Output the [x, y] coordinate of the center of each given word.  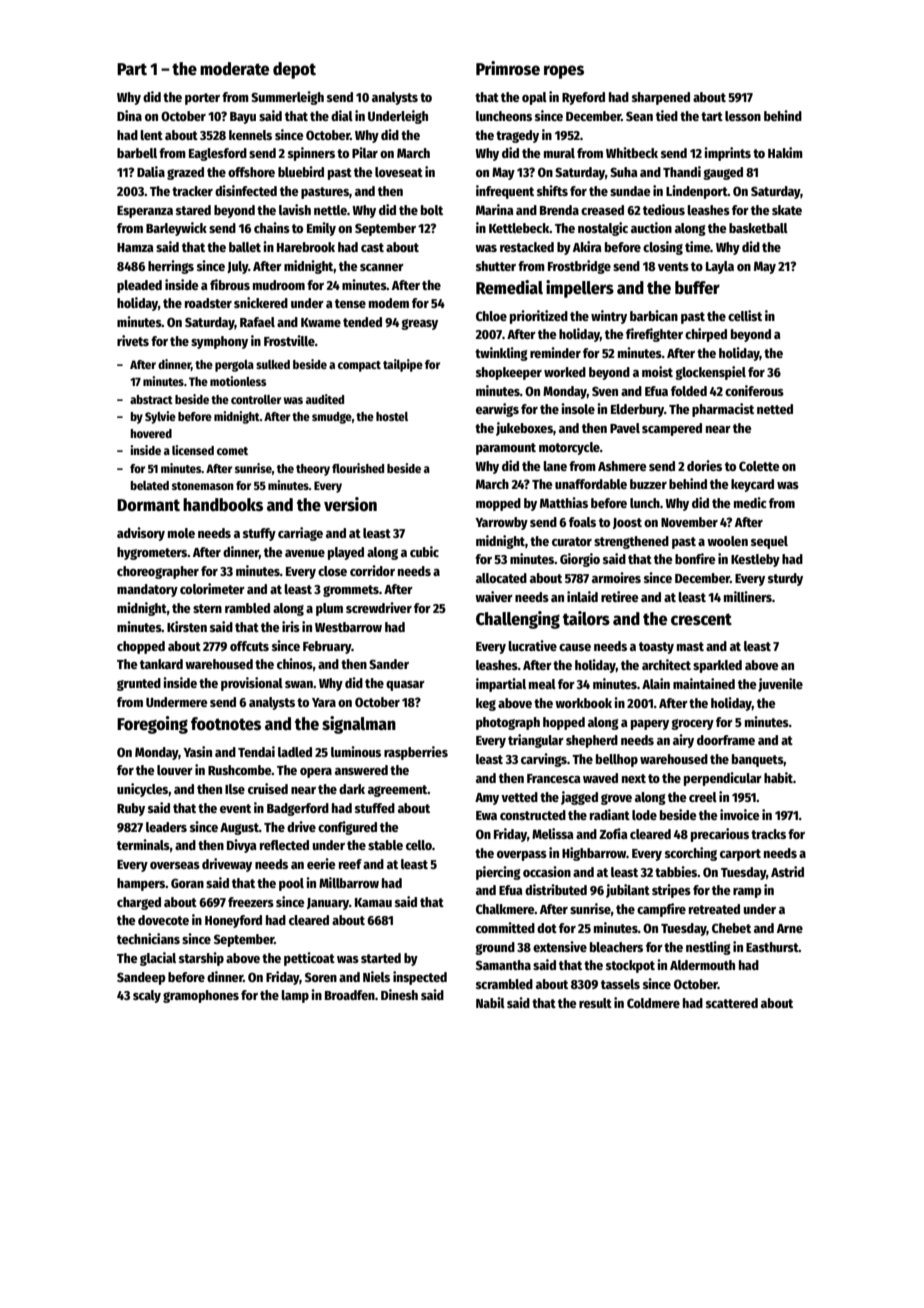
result [595, 1003]
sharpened [661, 98]
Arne [790, 928]
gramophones [201, 996]
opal [534, 98]
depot [294, 70]
